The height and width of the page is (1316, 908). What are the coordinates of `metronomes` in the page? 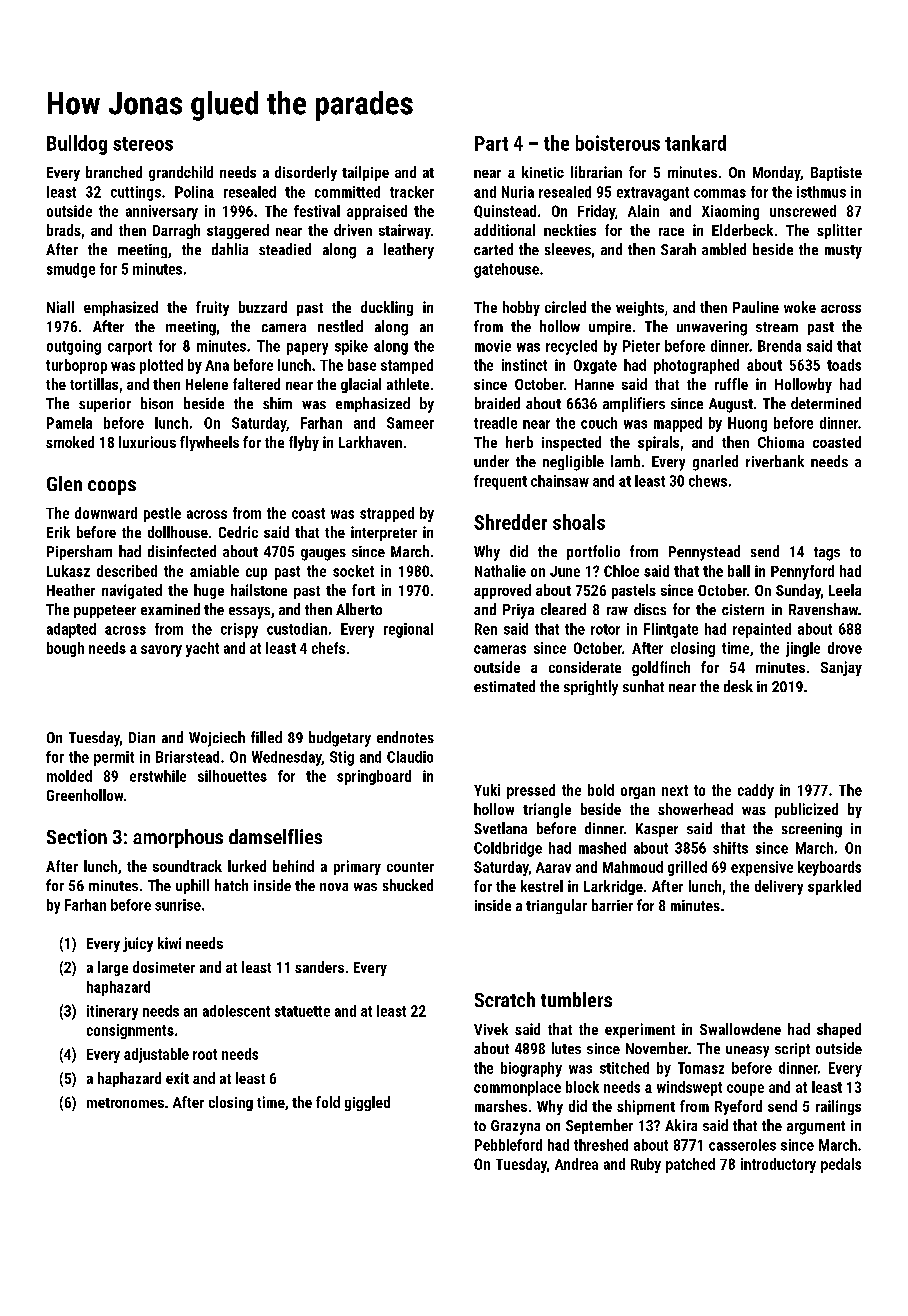 It's located at (125, 1103).
